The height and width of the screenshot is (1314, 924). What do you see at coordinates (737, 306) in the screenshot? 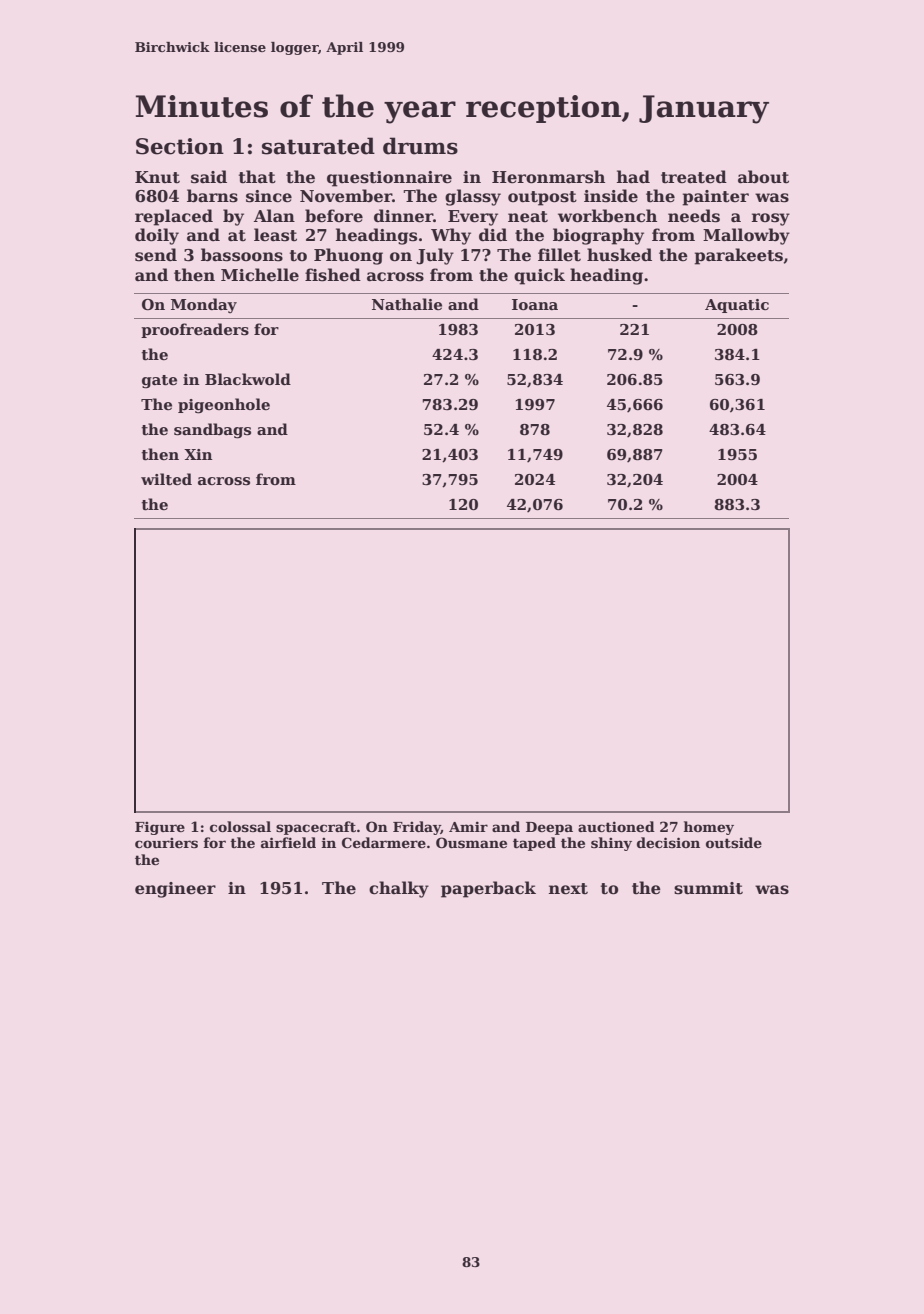
I see `Aquatic` at bounding box center [737, 306].
